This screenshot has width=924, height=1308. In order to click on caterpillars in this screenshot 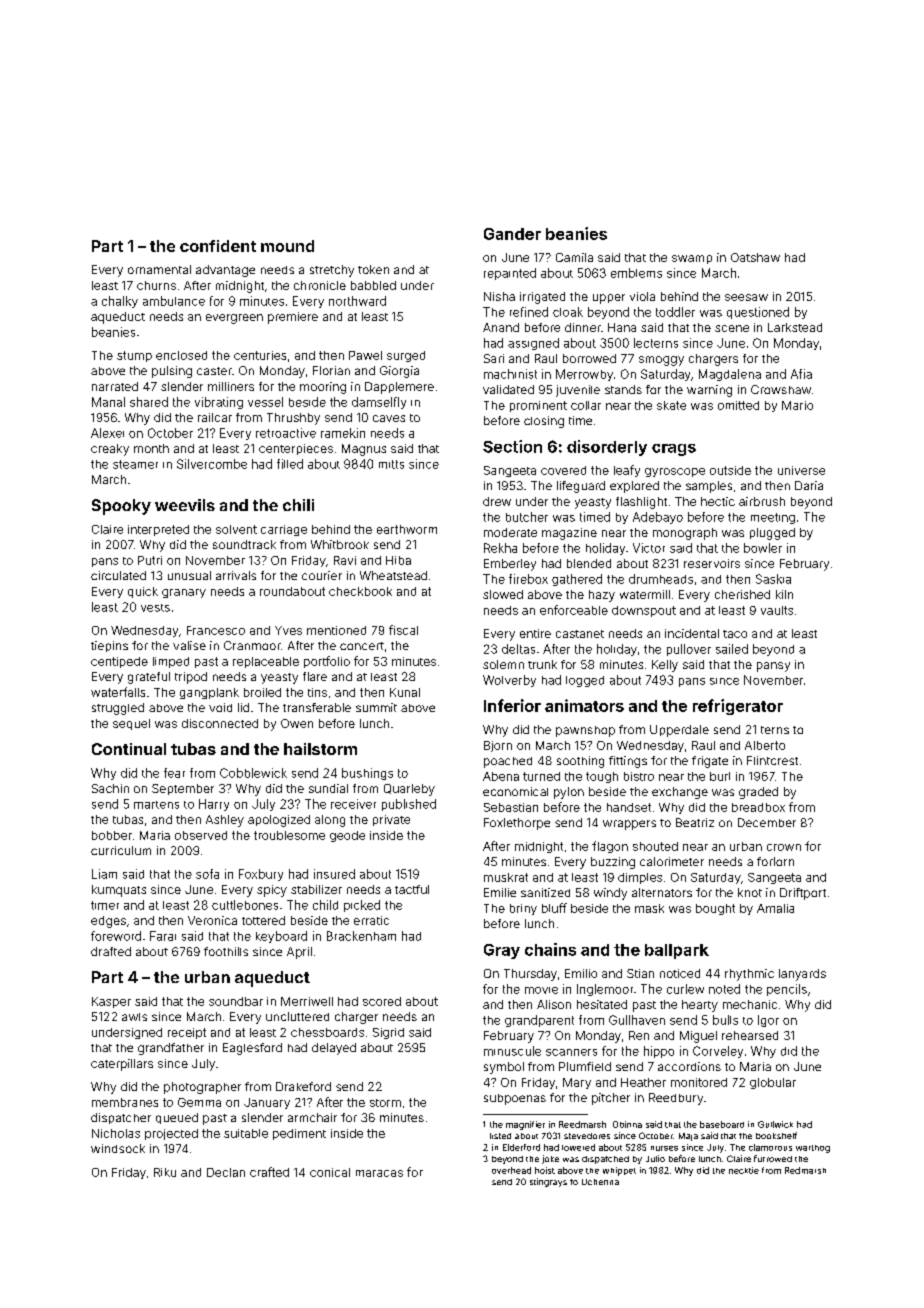, I will do `click(122, 1065)`.
